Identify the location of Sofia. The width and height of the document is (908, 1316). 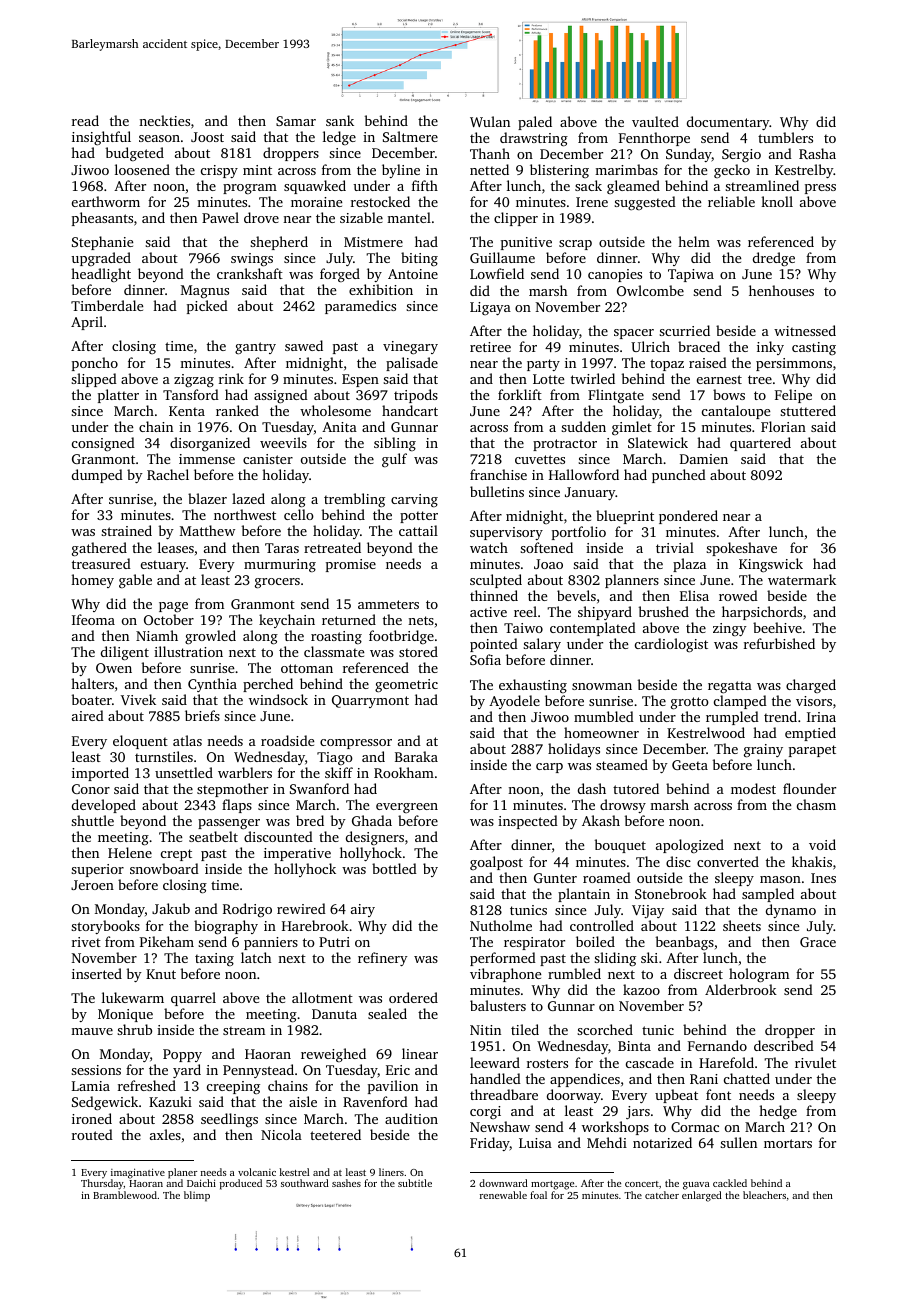
(485, 659).
